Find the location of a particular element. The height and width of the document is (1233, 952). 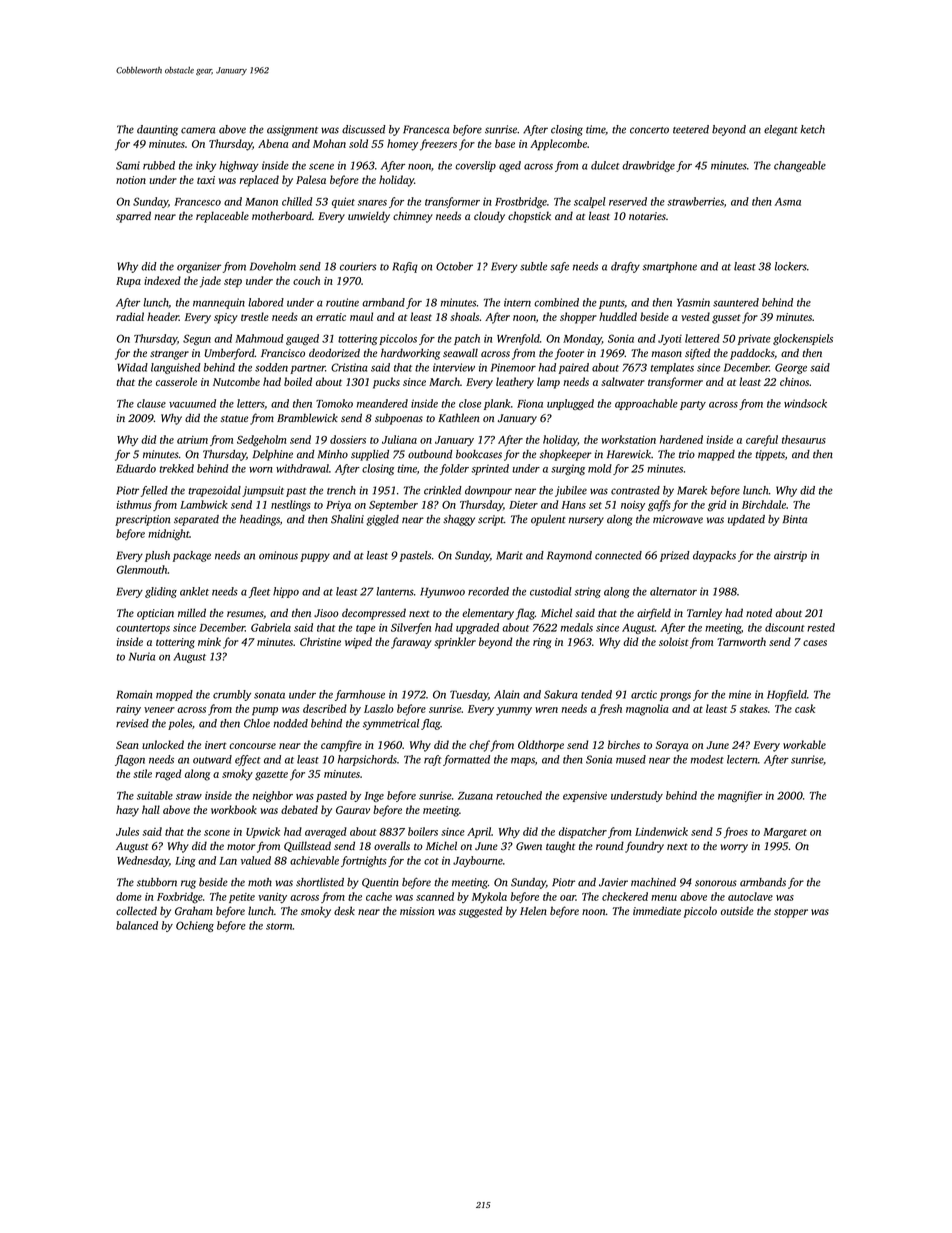

Raymond is located at coordinates (569, 556).
